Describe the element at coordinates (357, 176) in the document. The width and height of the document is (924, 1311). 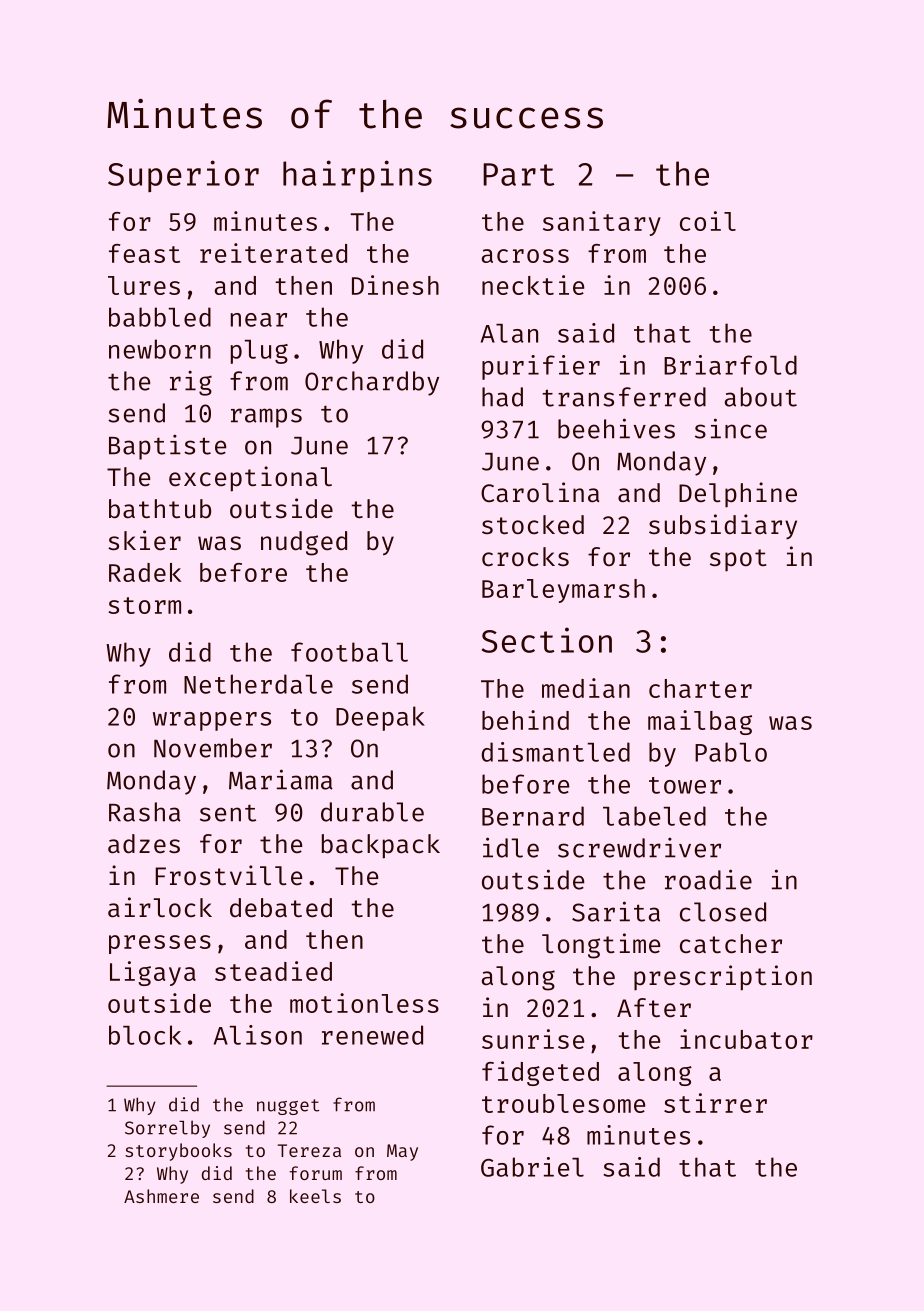
I see `hairpins` at that location.
